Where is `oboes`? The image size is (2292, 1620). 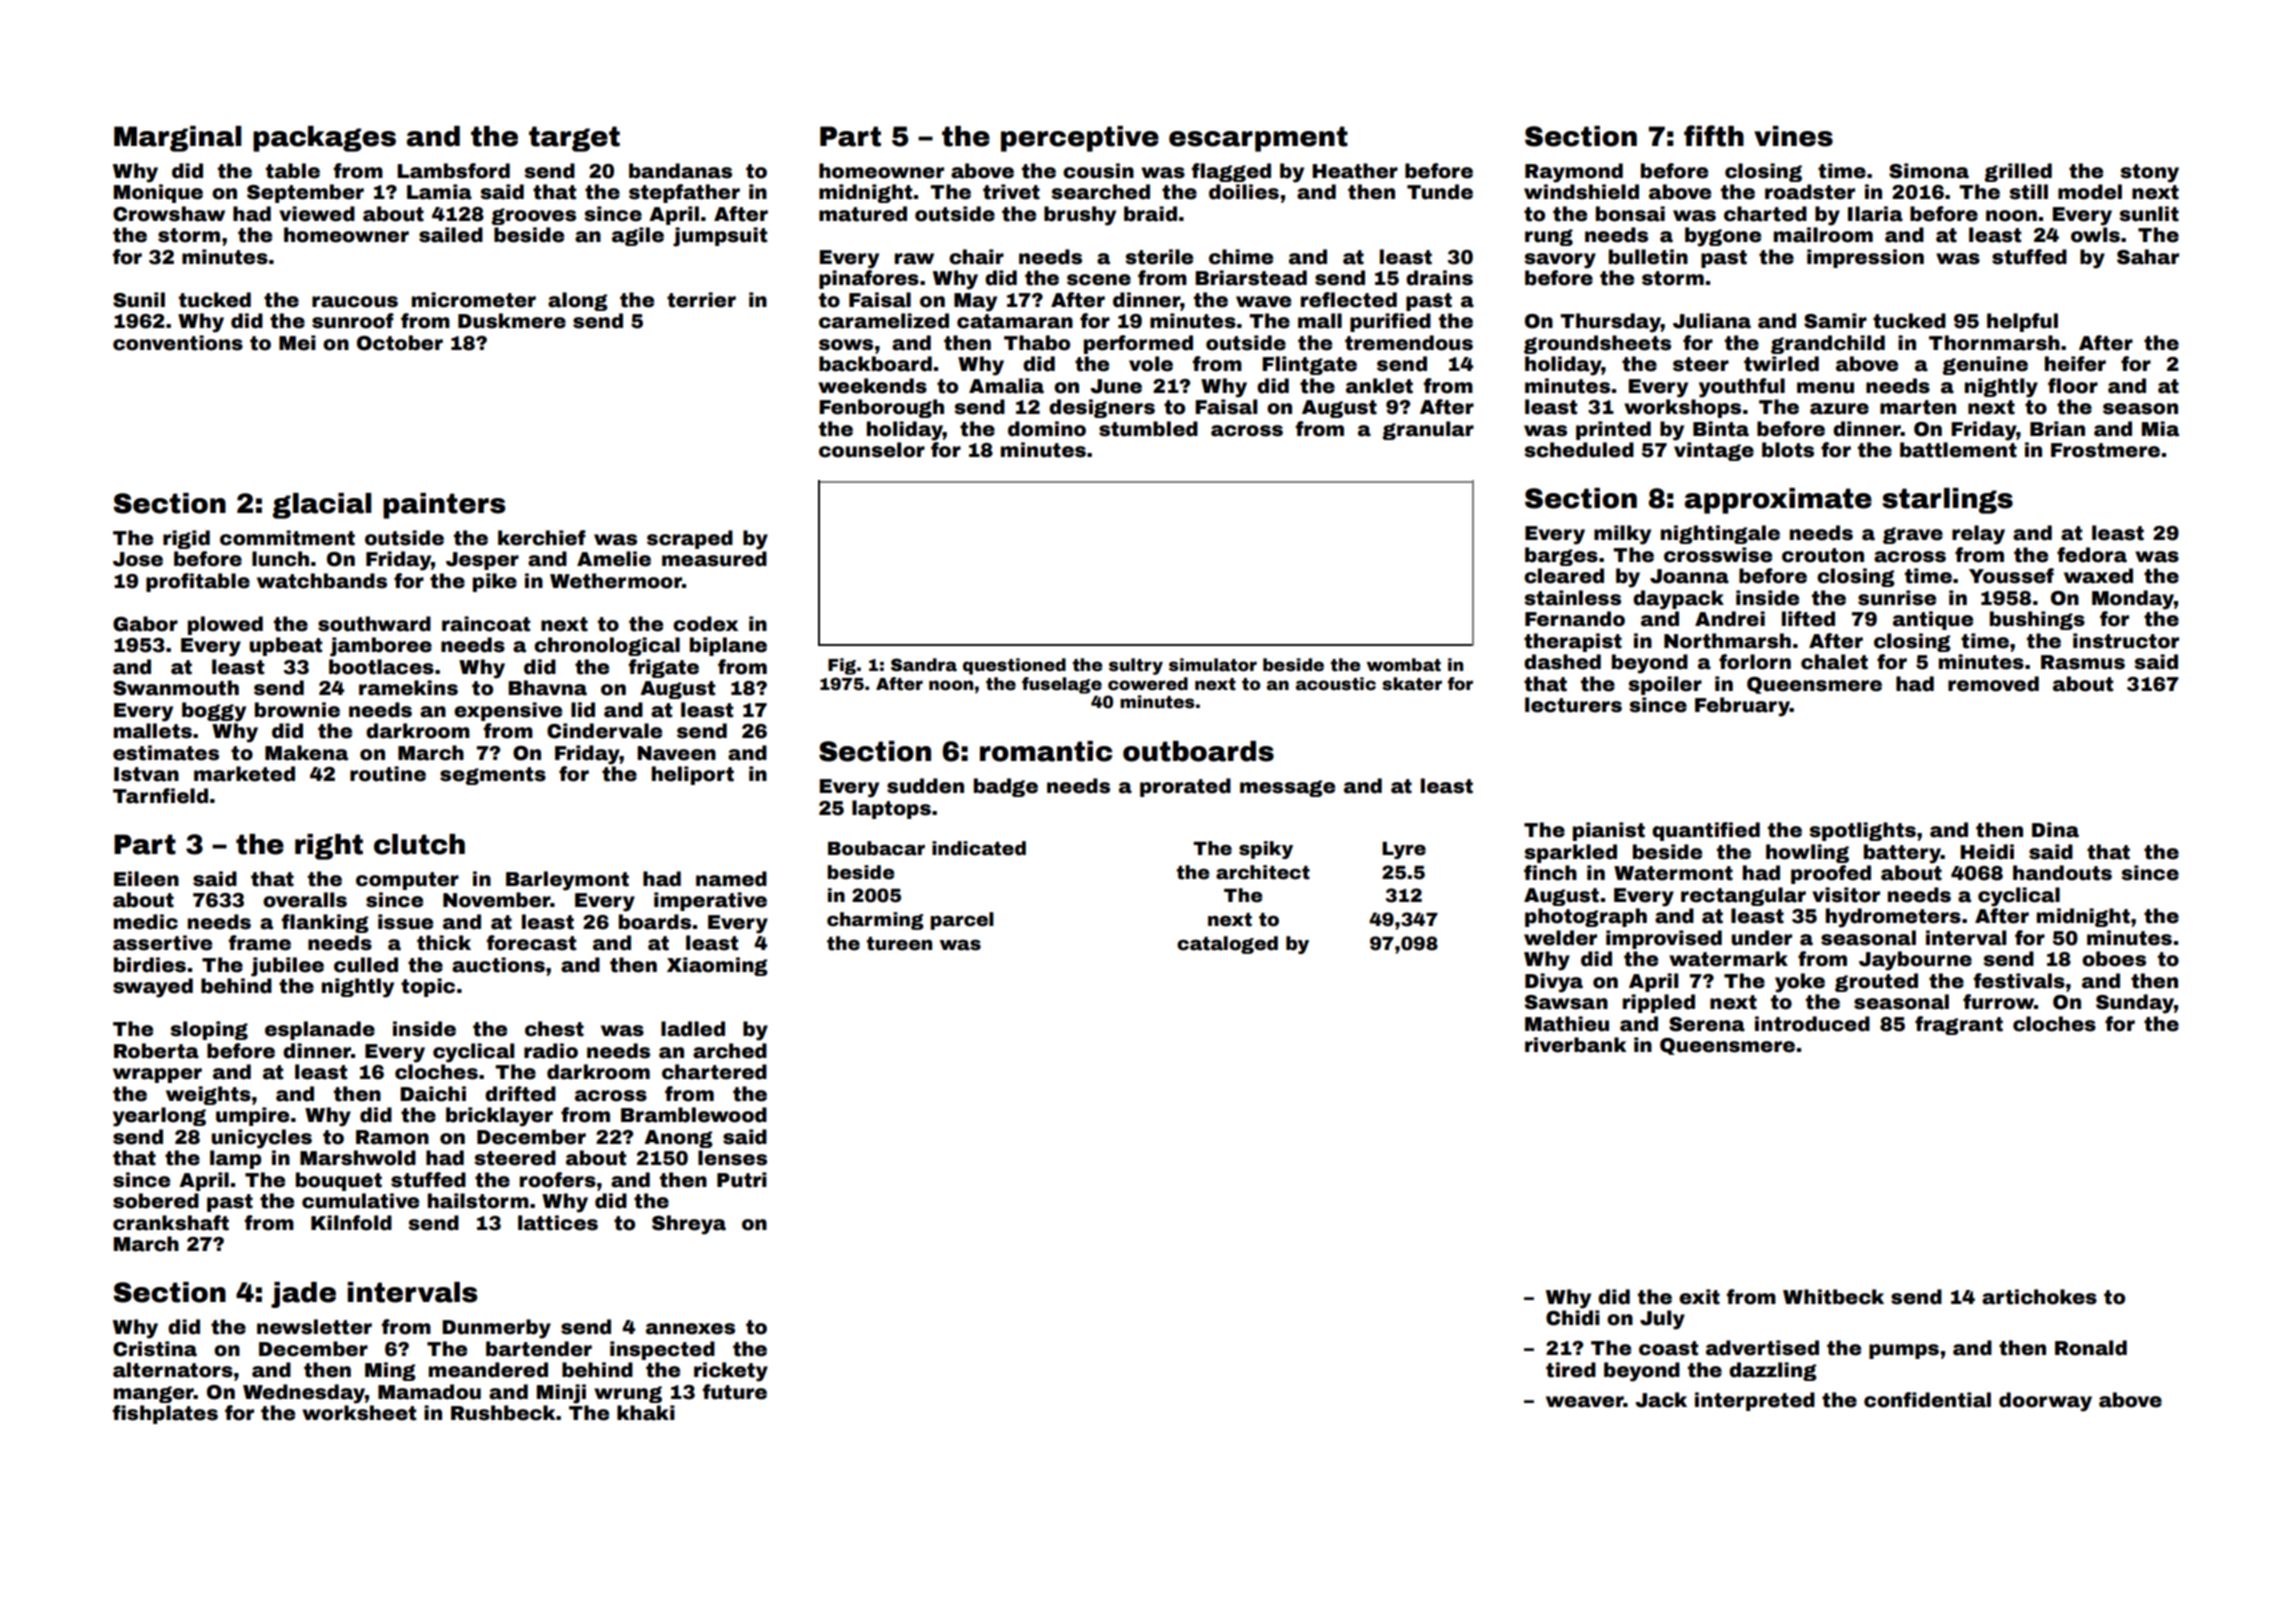
oboes is located at coordinates (2114, 959).
